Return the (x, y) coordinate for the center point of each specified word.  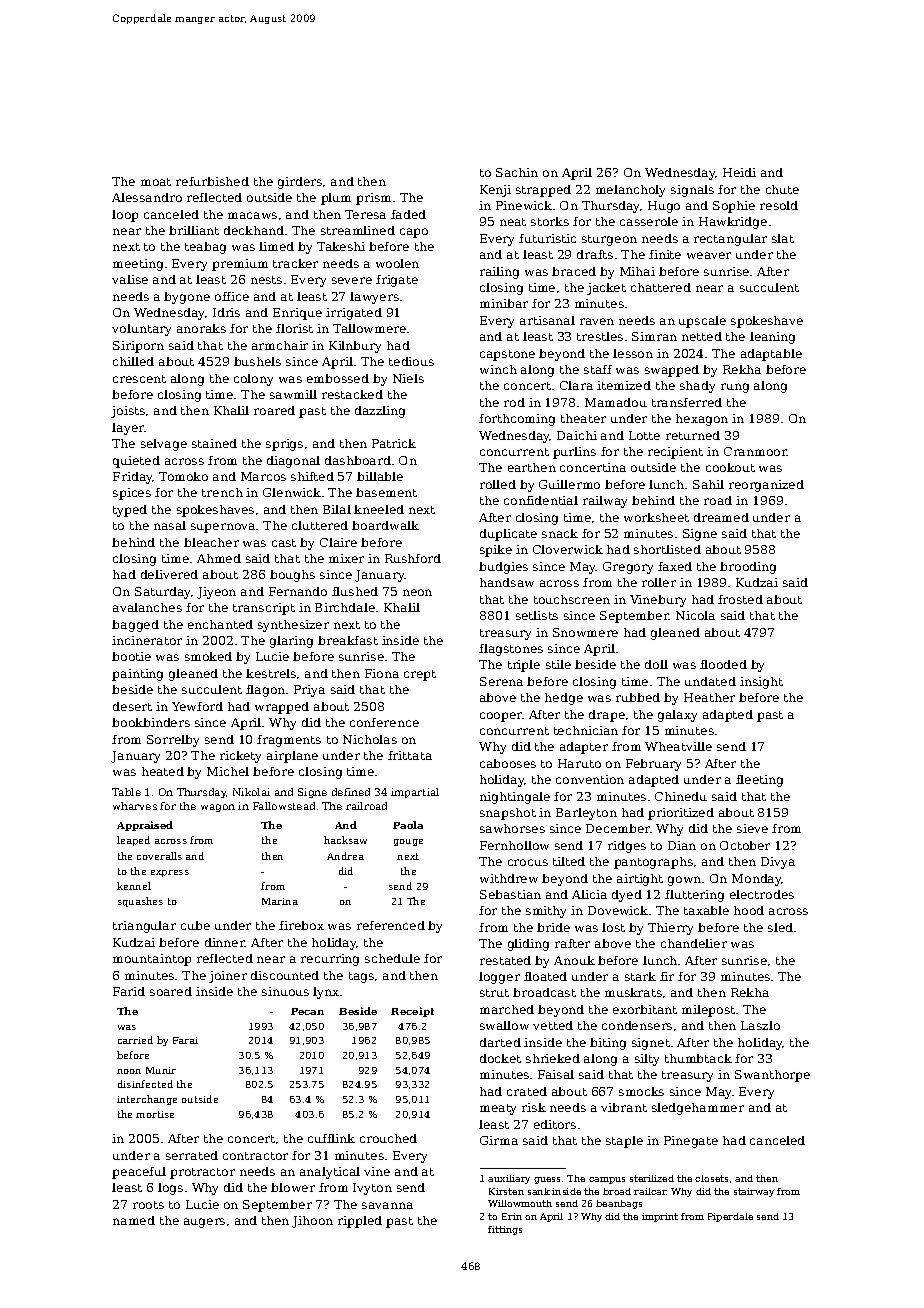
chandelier (694, 943)
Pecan (307, 1011)
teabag (205, 248)
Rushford (413, 558)
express (170, 873)
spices (132, 494)
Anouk (574, 960)
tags (361, 977)
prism (373, 199)
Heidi (739, 172)
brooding (748, 568)
